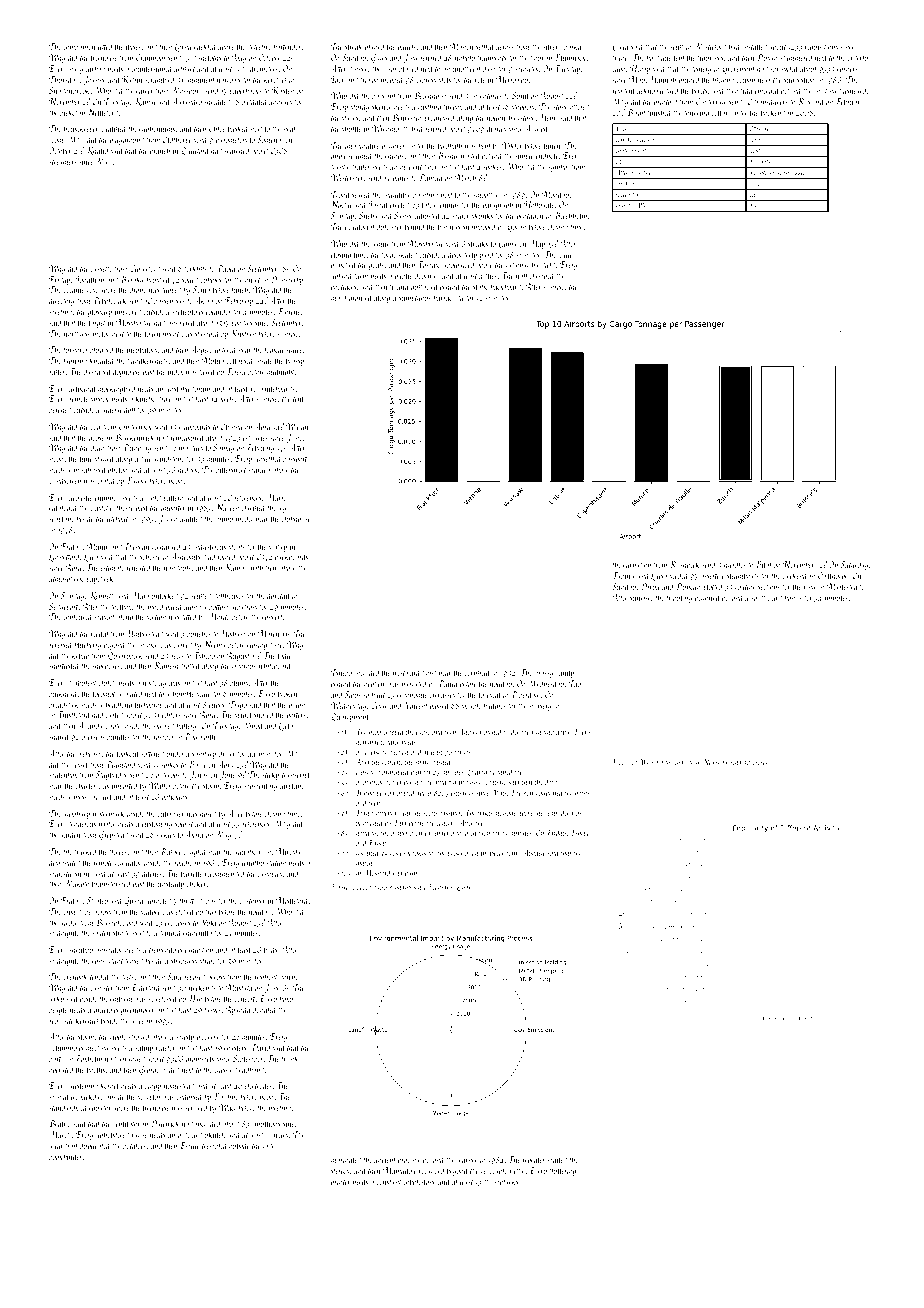 The width and height of the screenshot is (924, 1308). What do you see at coordinates (189, 1096) in the screenshot?
I see `endorsed` at bounding box center [189, 1096].
